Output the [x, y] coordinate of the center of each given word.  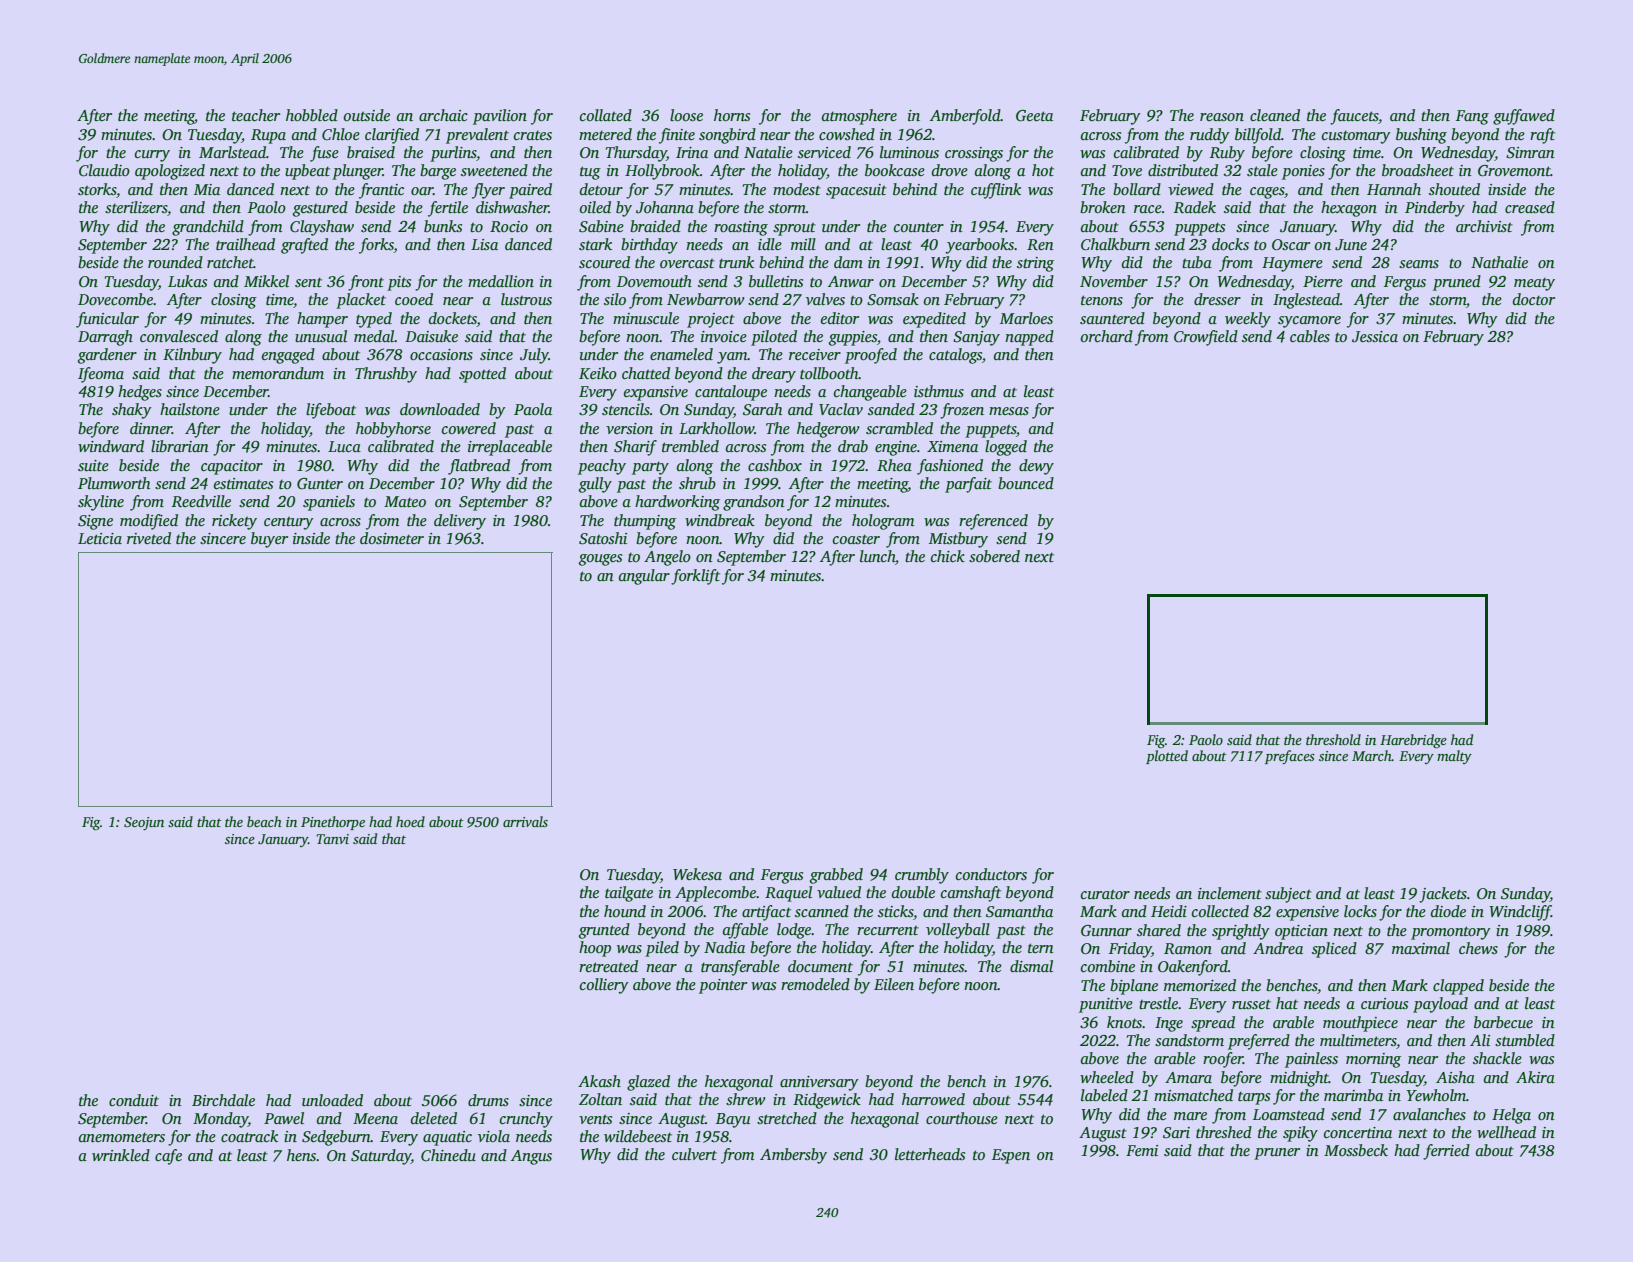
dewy [1036, 467]
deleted [434, 1118]
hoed [410, 821]
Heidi [1169, 911]
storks [97, 189]
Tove [1127, 170]
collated [606, 115]
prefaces [1290, 757]
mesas [1009, 411]
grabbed [836, 876]
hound [625, 911]
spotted [482, 375]
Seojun [144, 823]
